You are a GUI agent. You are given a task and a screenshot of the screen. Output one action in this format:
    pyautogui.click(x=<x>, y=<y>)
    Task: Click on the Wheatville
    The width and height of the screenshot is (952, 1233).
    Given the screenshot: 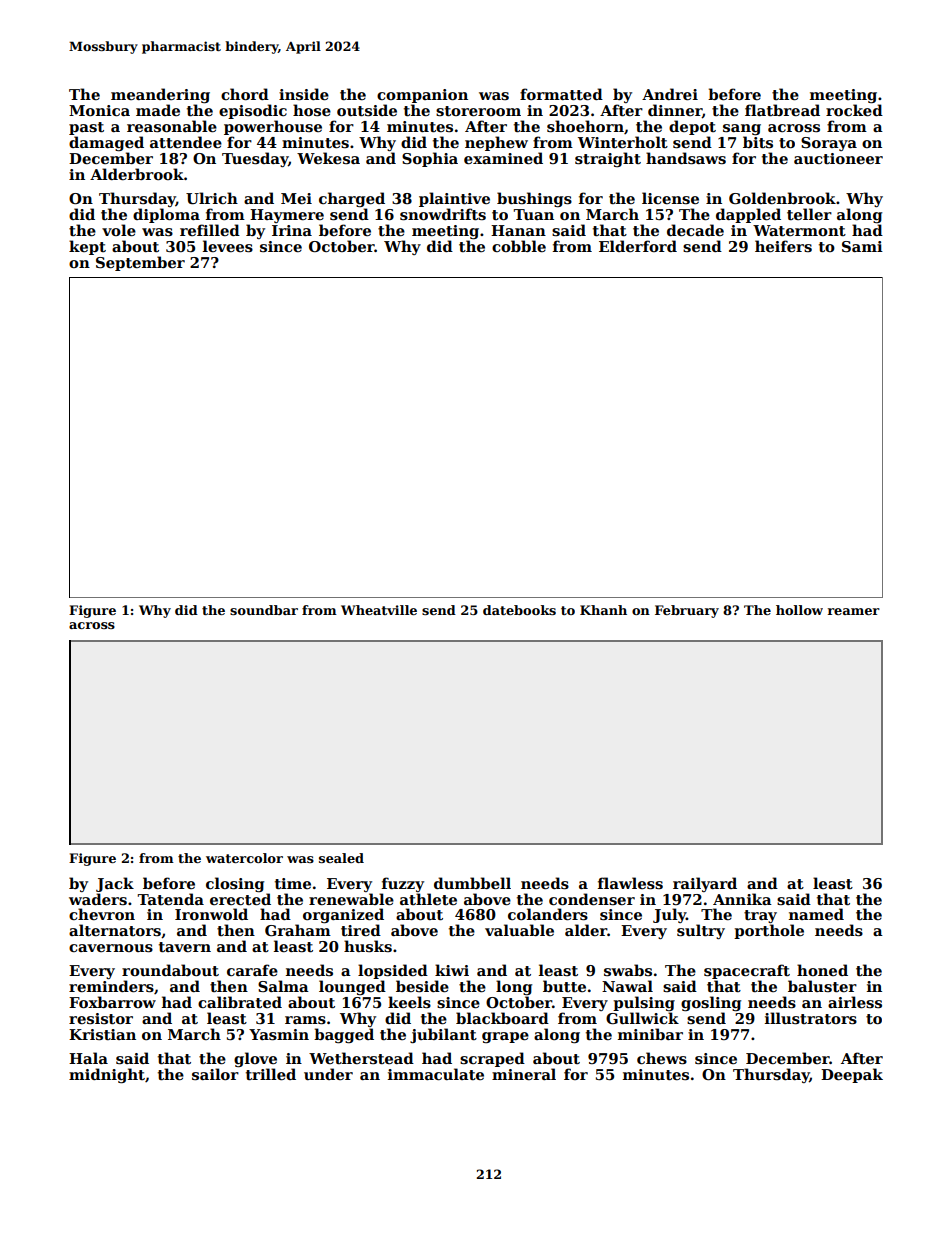 What is the action you would take?
    pyautogui.click(x=379, y=610)
